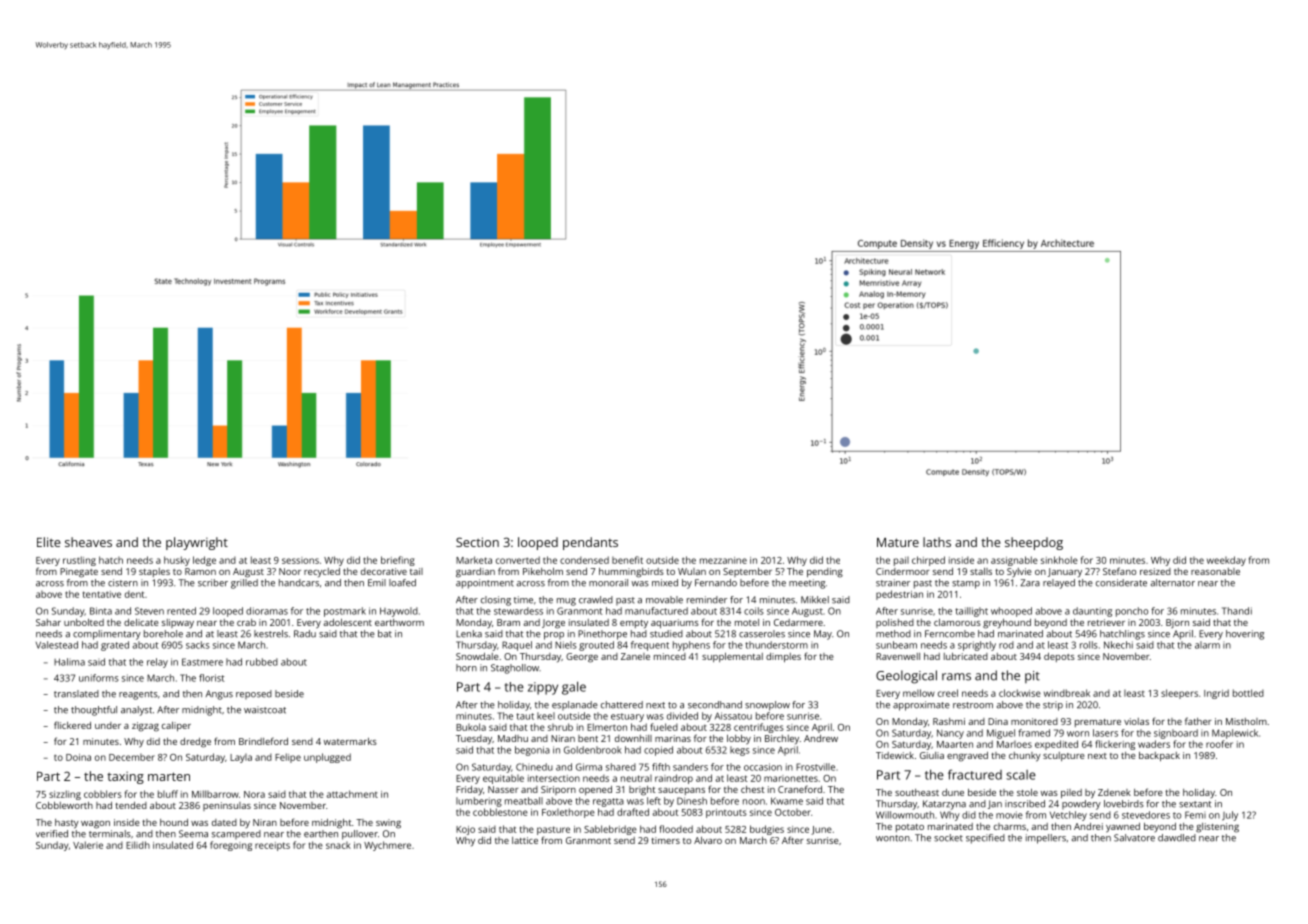 The height and width of the page is (924, 1308). I want to click on Geological, so click(906, 677).
